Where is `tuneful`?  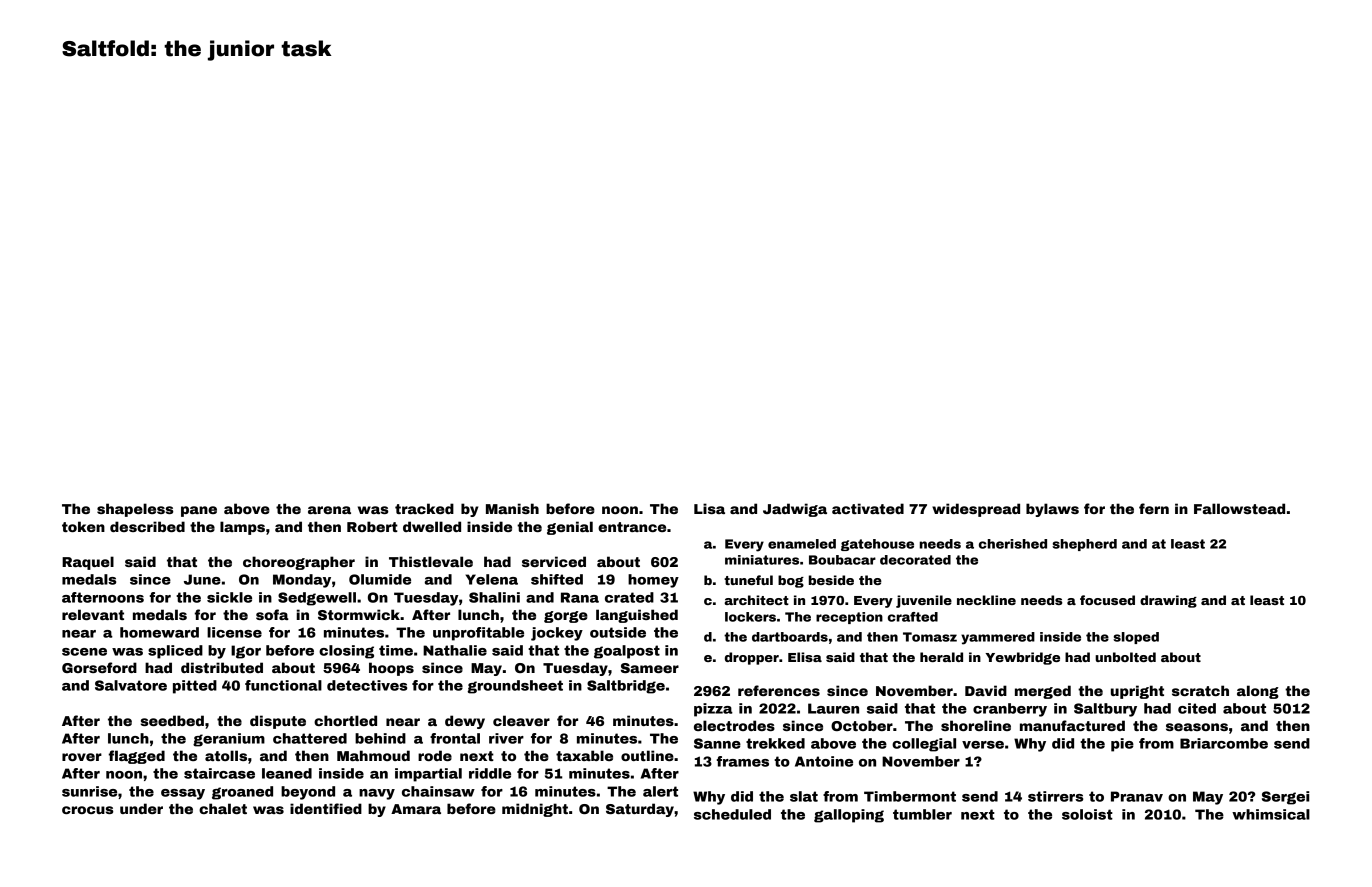
tuneful is located at coordinates (748, 580).
